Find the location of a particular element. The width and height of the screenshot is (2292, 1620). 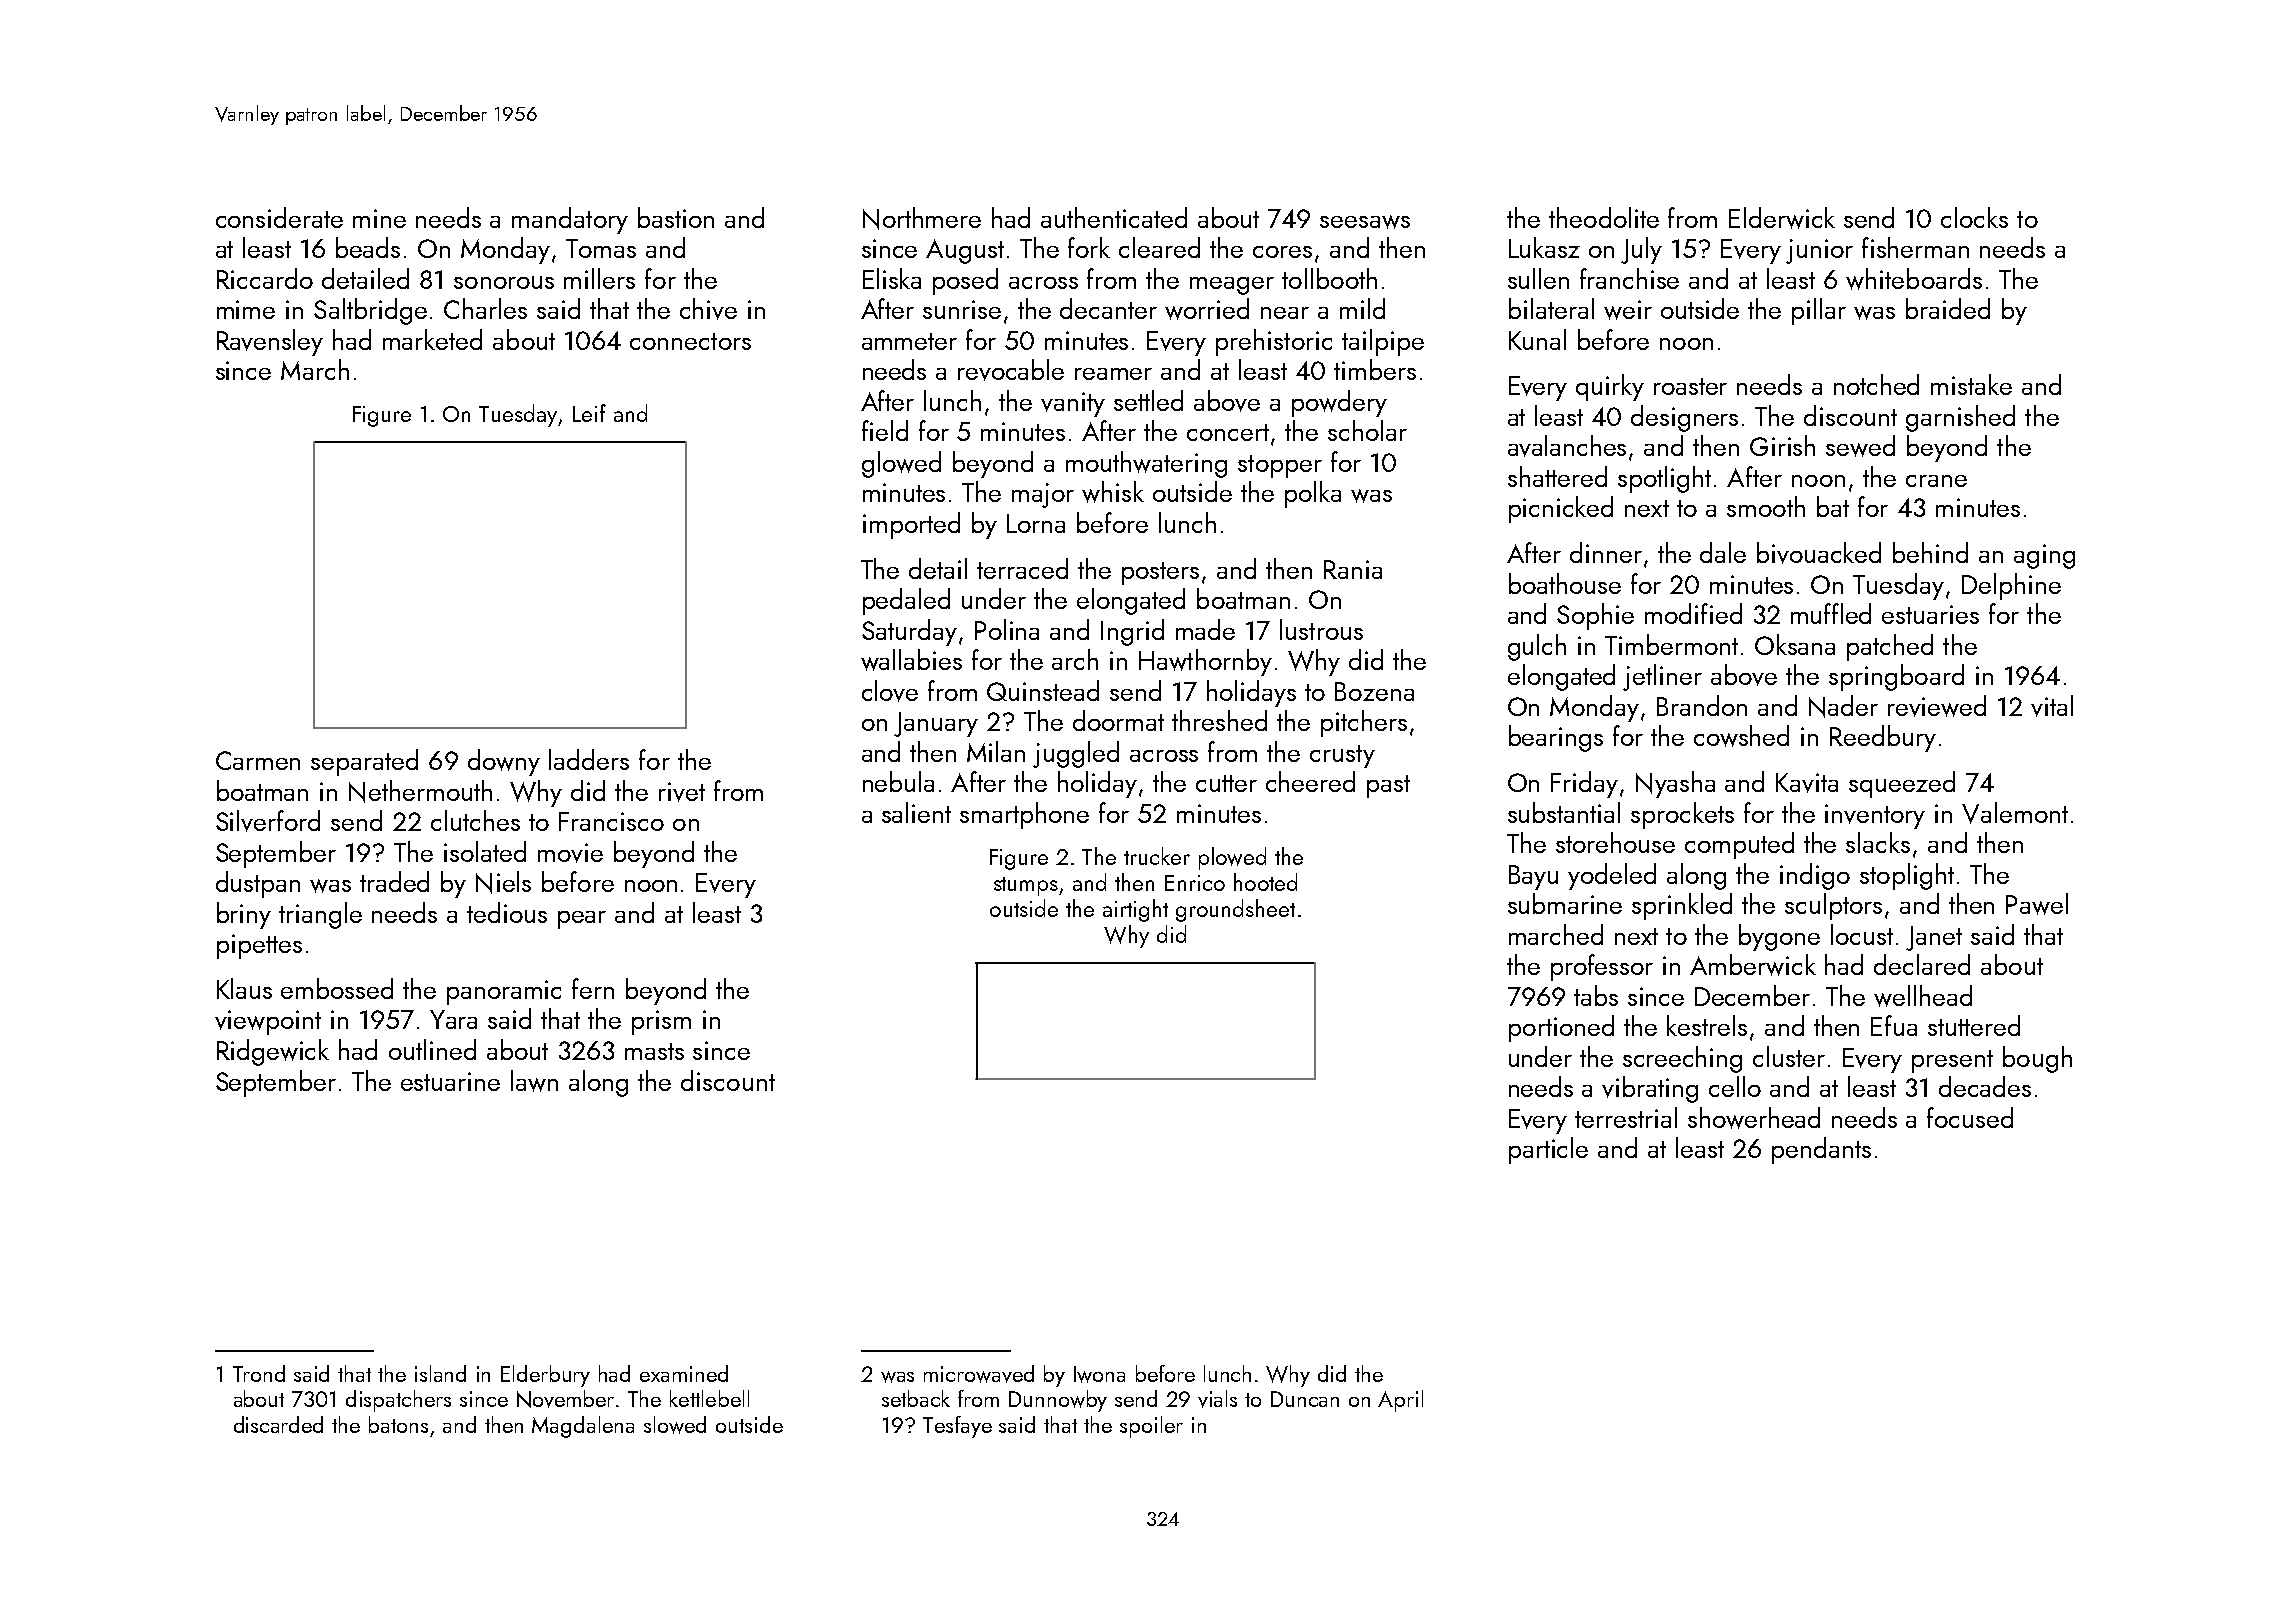

Tesfaye is located at coordinates (957, 1427).
